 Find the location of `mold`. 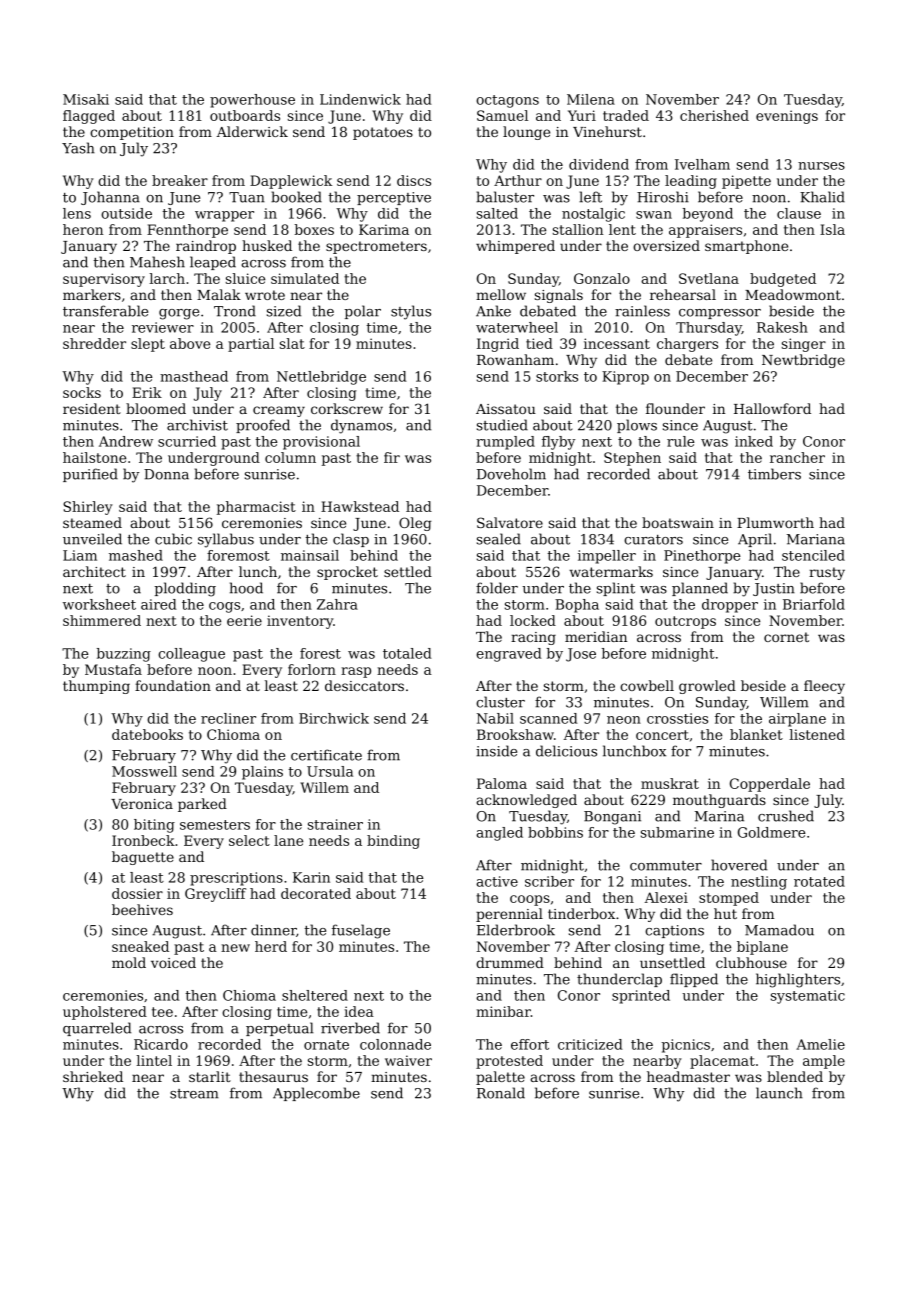

mold is located at coordinates (129, 962).
